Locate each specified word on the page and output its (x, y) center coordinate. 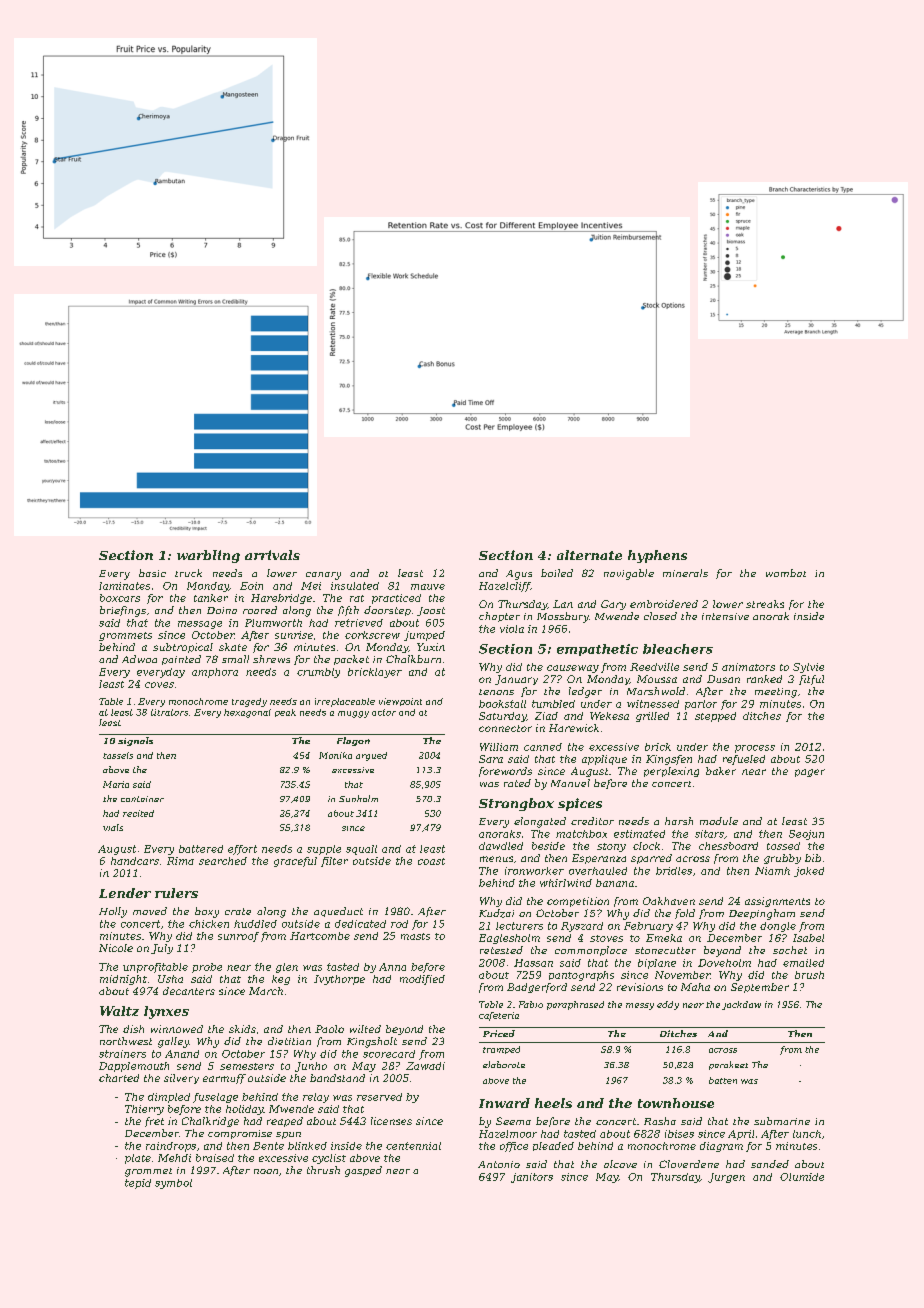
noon (266, 1171)
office (514, 1147)
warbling (208, 556)
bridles (674, 871)
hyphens (657, 556)
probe (207, 968)
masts (415, 936)
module (719, 821)
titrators (169, 712)
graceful (295, 862)
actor (384, 712)
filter (334, 862)
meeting (776, 693)
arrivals (272, 555)
